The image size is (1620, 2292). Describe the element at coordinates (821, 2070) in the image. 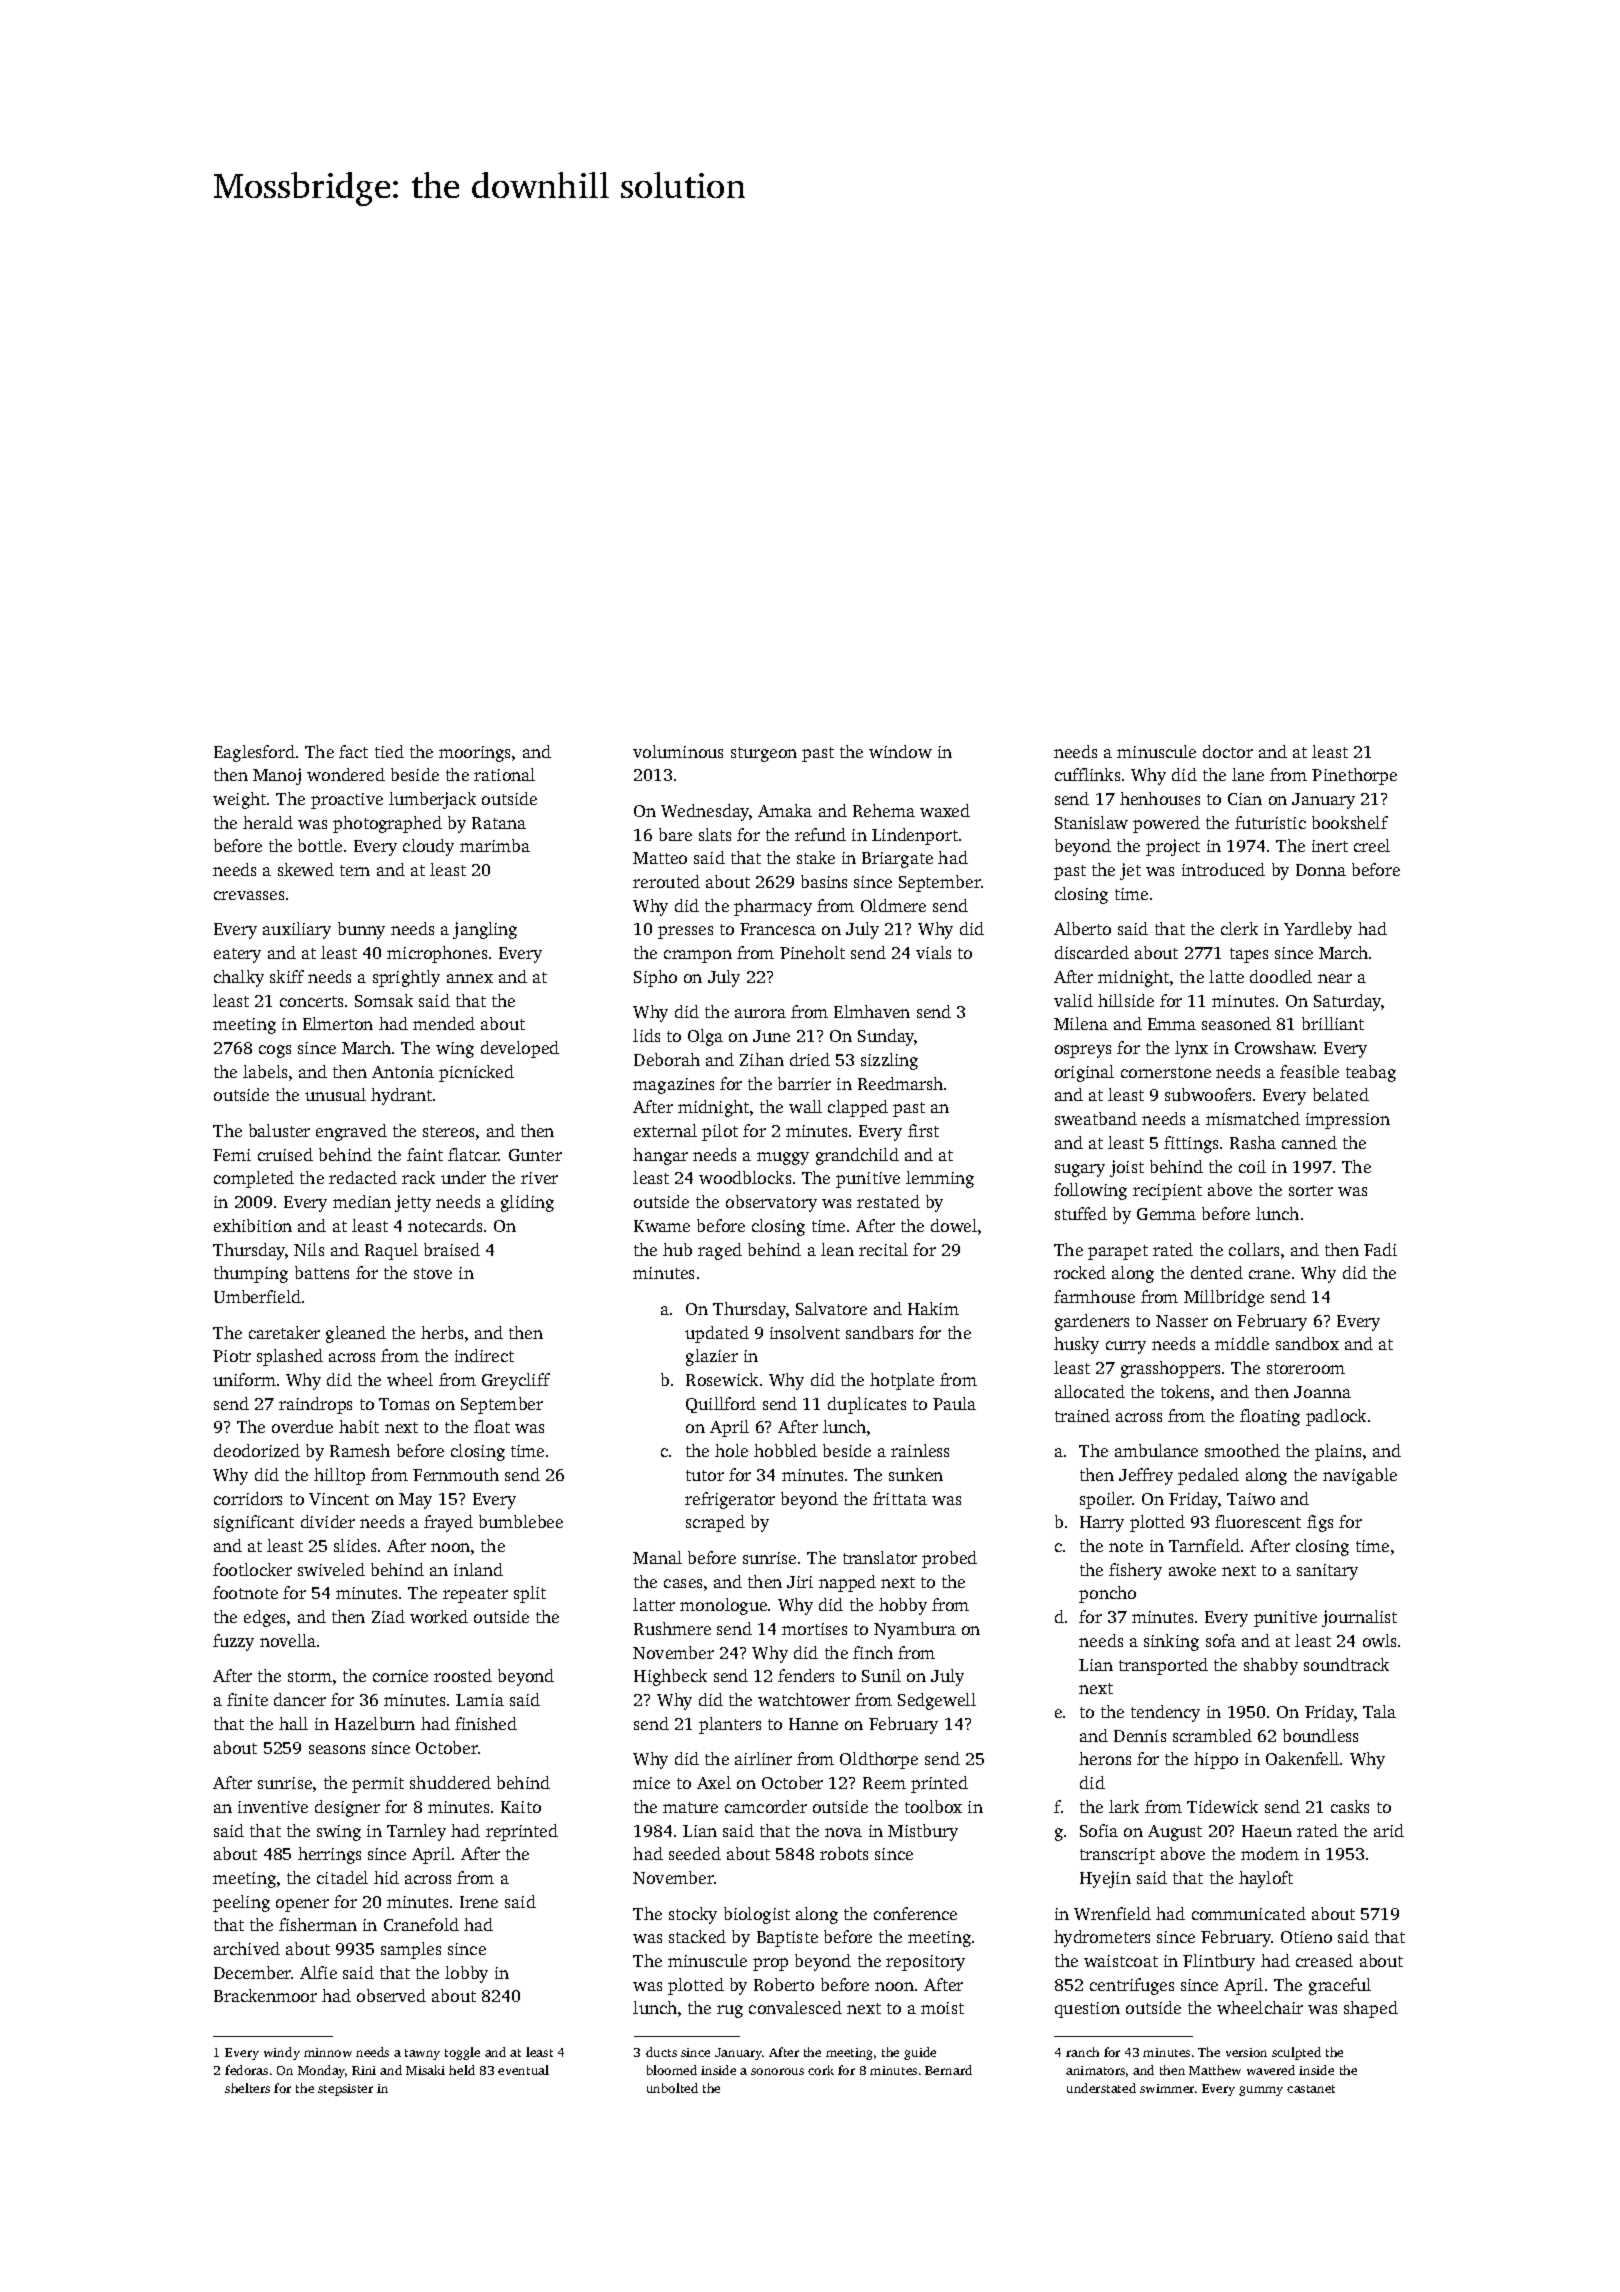

I see `cork` at that location.
